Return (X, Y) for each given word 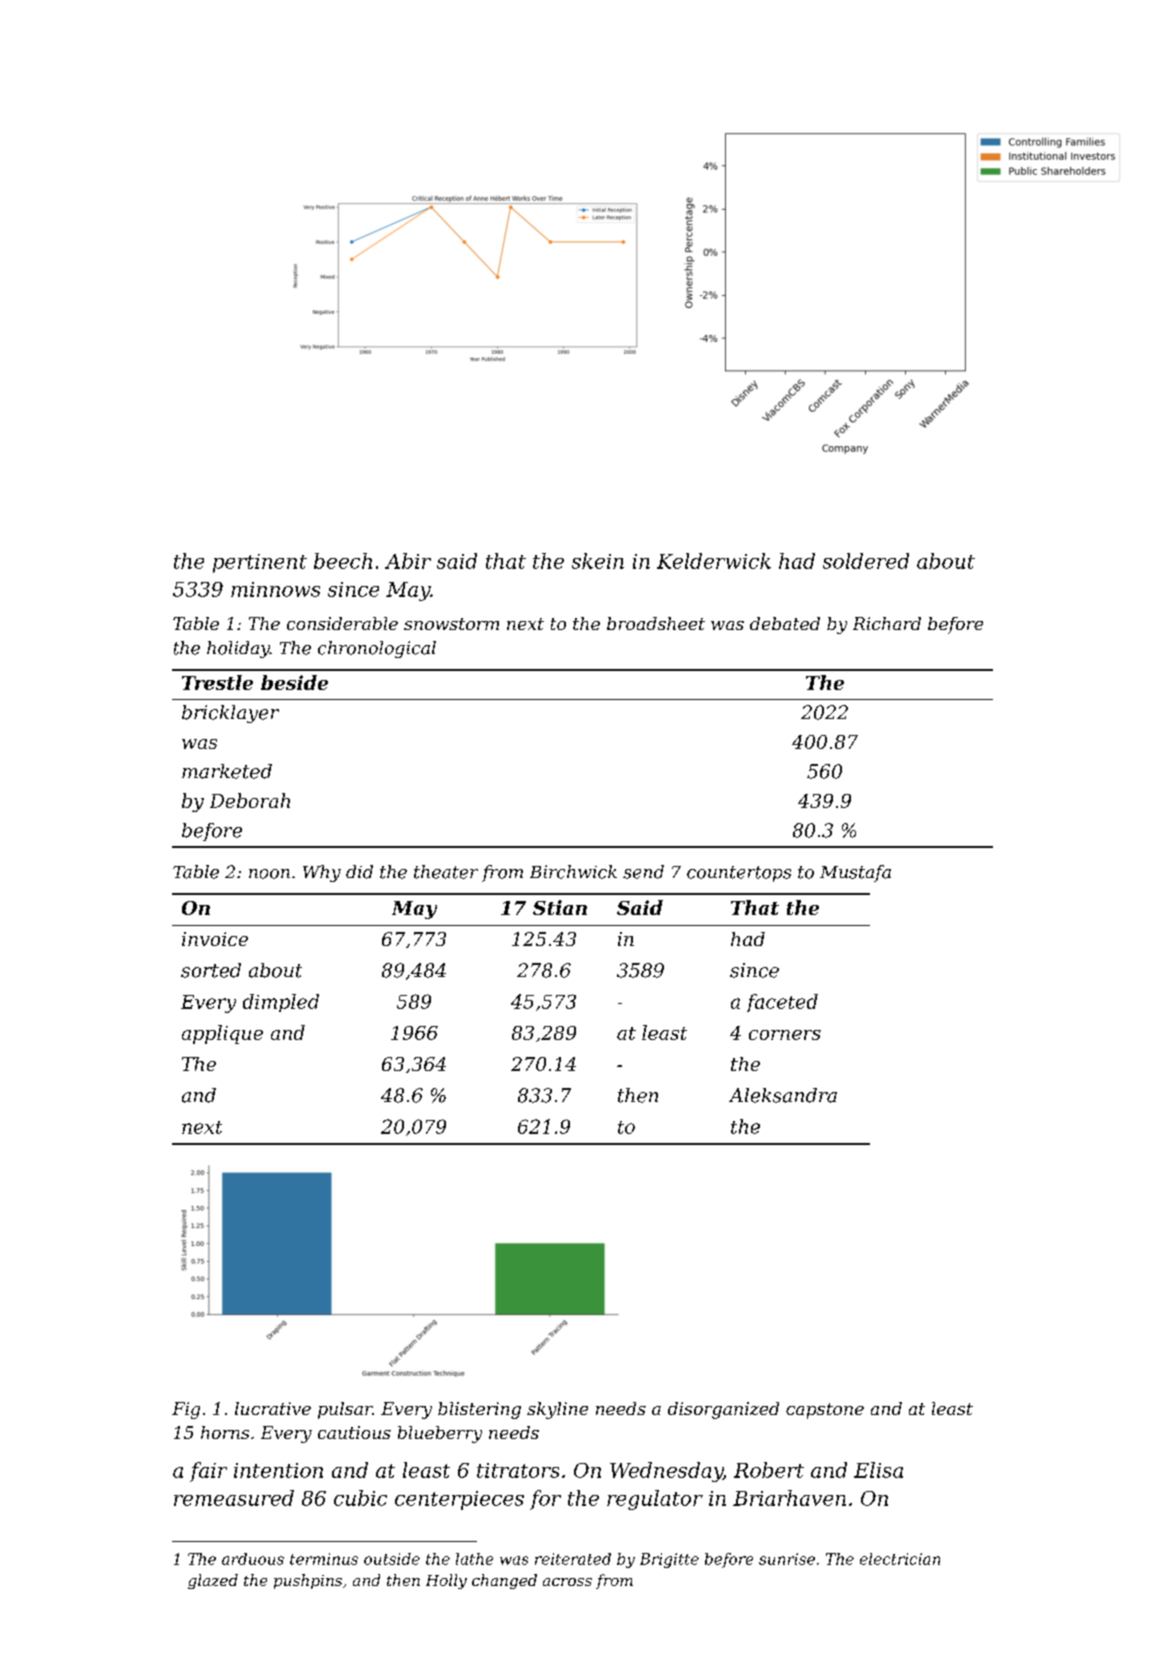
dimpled (281, 1003)
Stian (560, 907)
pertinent (260, 563)
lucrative (273, 1408)
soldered (866, 561)
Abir (408, 561)
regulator (655, 1500)
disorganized (723, 1410)
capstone (825, 1411)
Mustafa (855, 873)
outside (392, 1559)
